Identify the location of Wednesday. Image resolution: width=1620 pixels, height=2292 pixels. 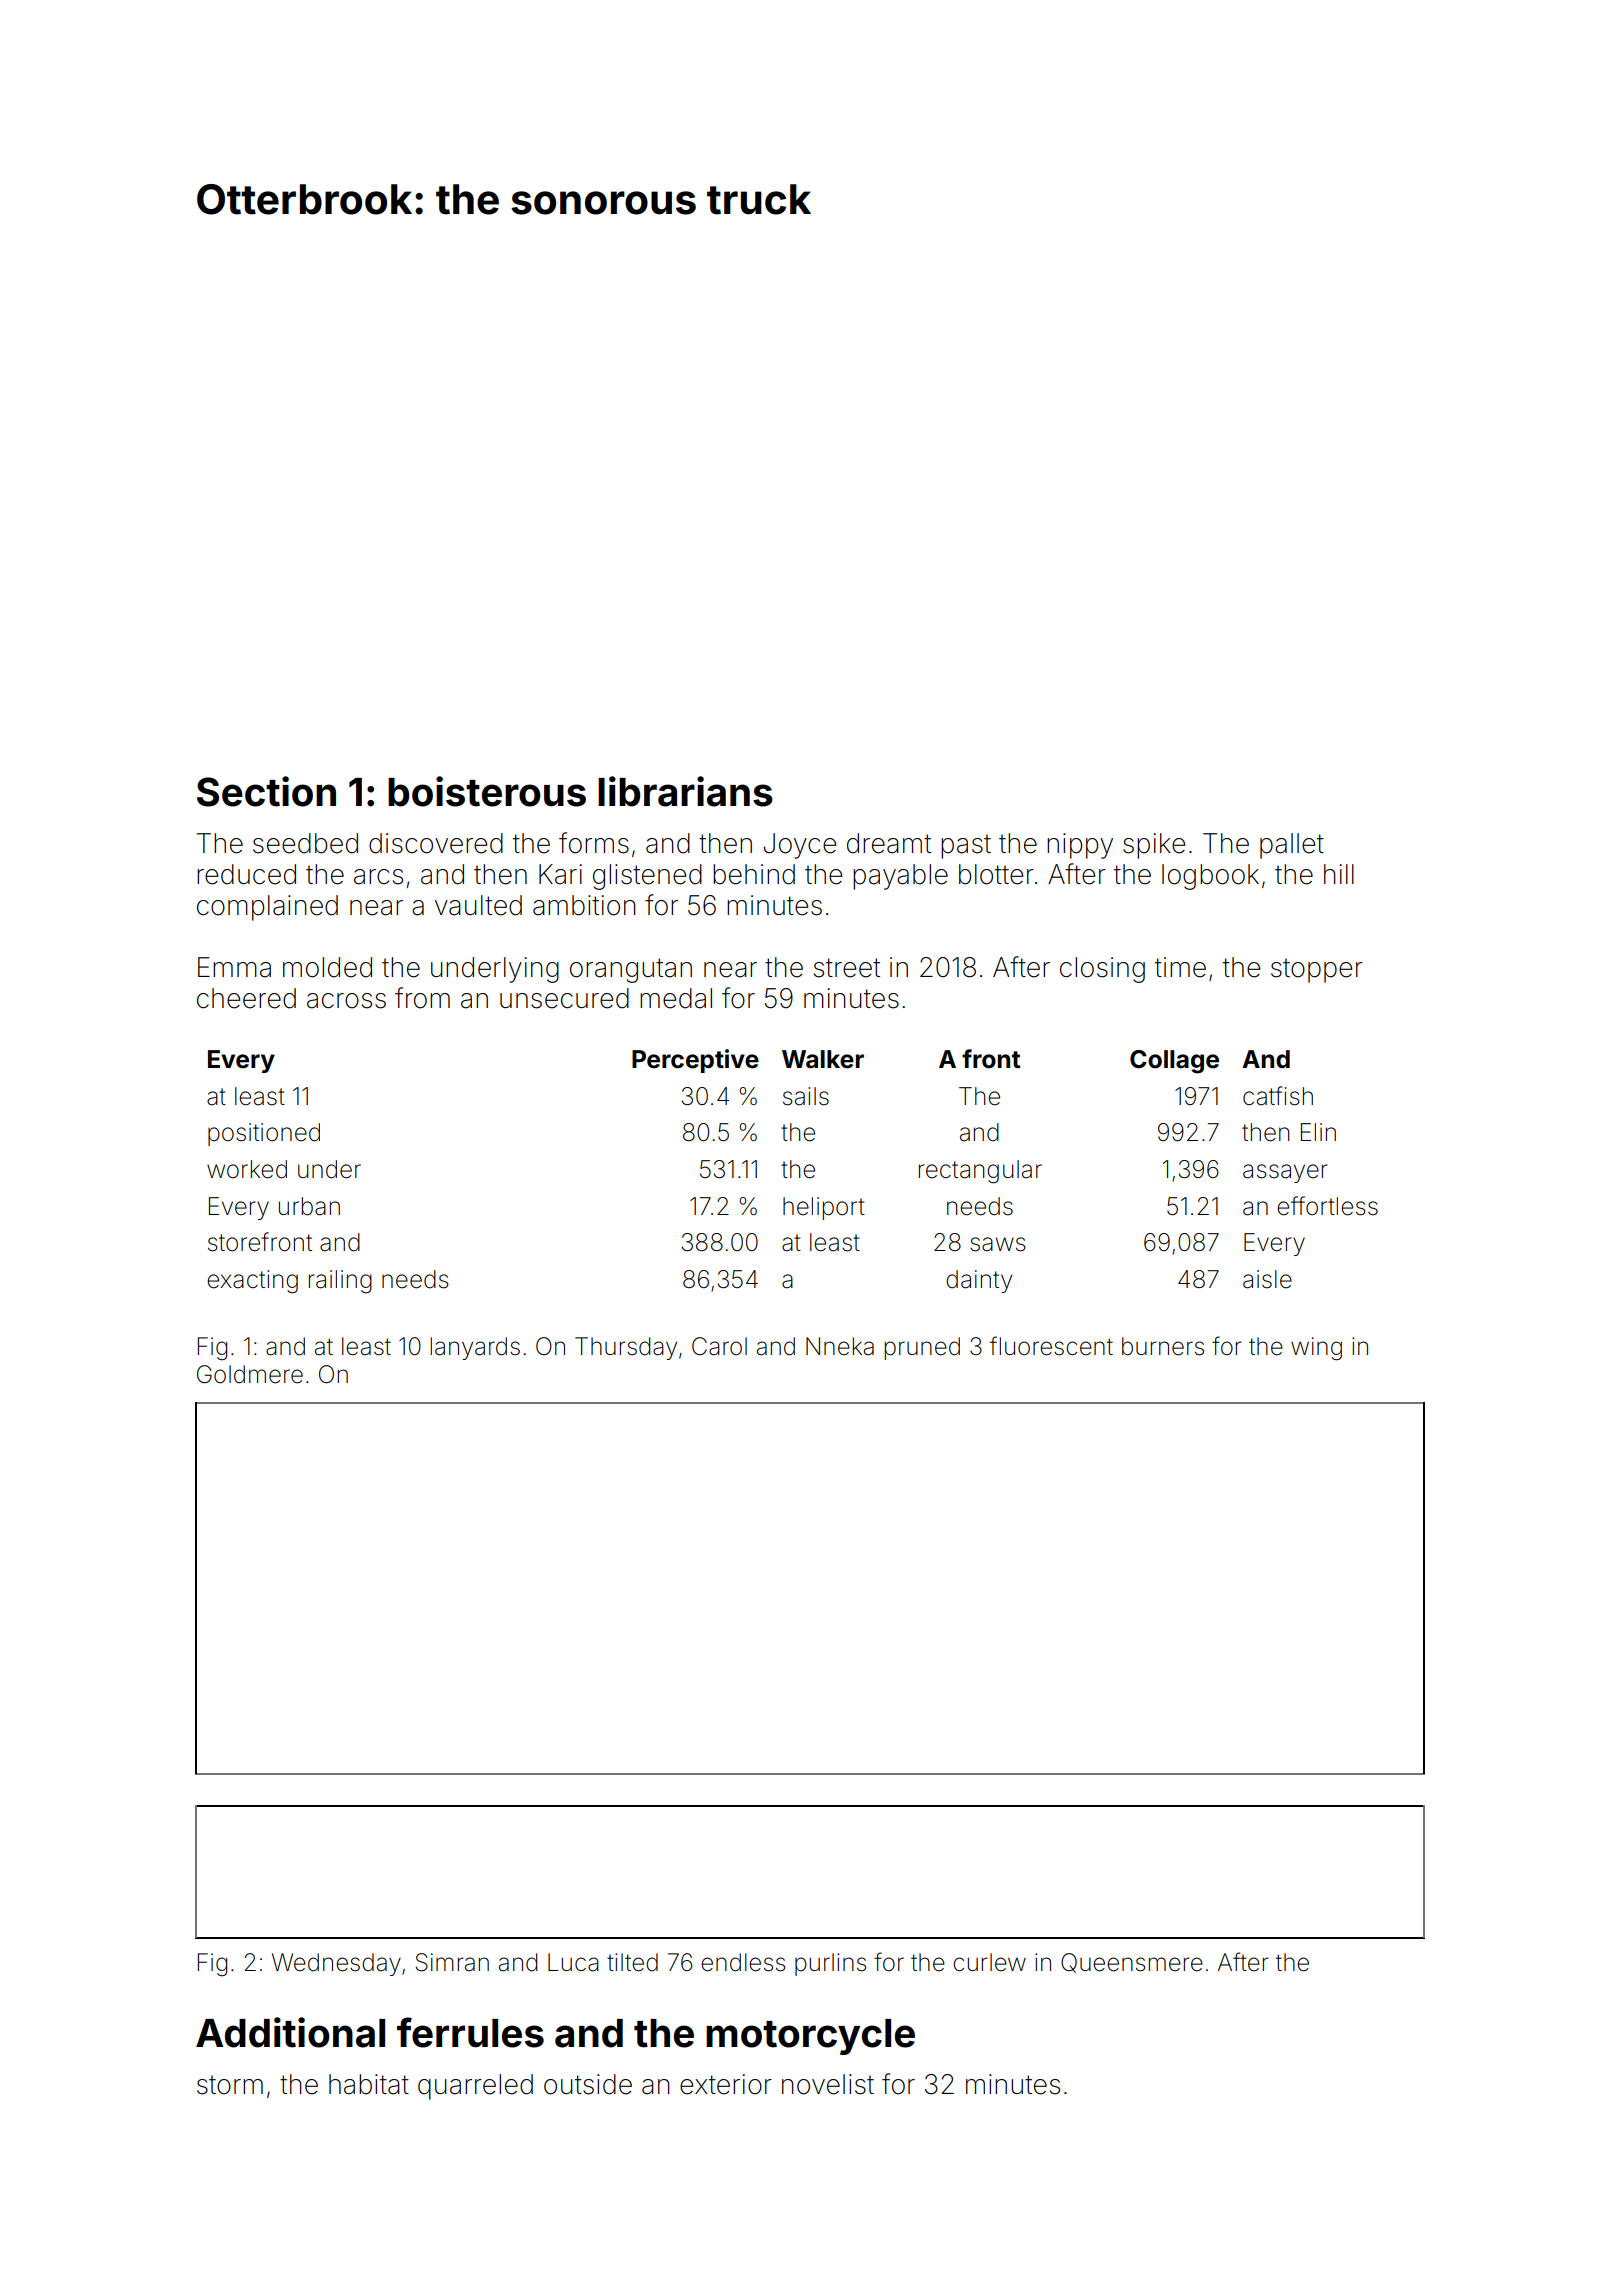
(336, 1964).
